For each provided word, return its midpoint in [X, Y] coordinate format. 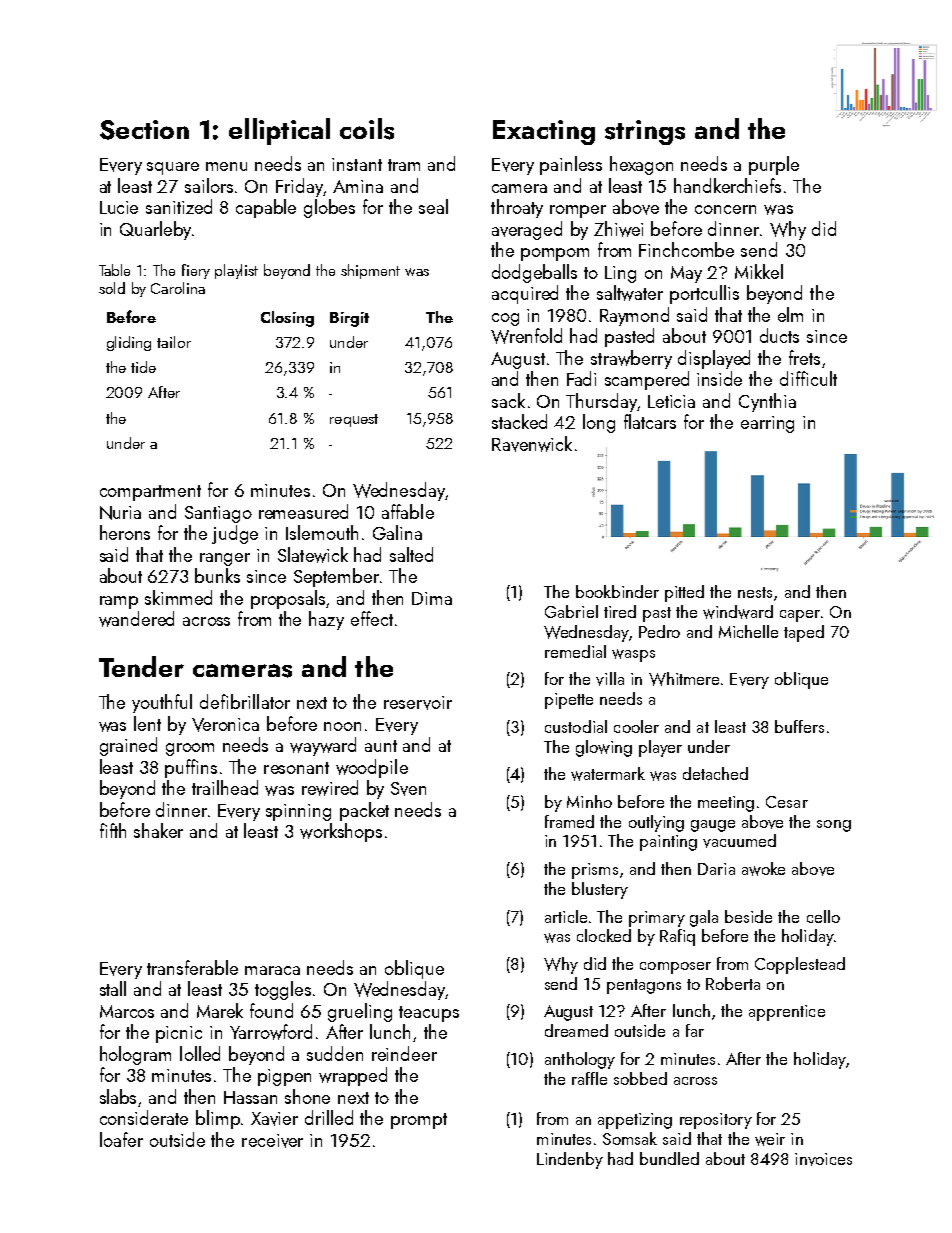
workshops [341, 832]
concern [725, 209]
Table [114, 270]
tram [404, 165]
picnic [179, 1034]
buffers [799, 726]
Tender [141, 666]
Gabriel [571, 611]
